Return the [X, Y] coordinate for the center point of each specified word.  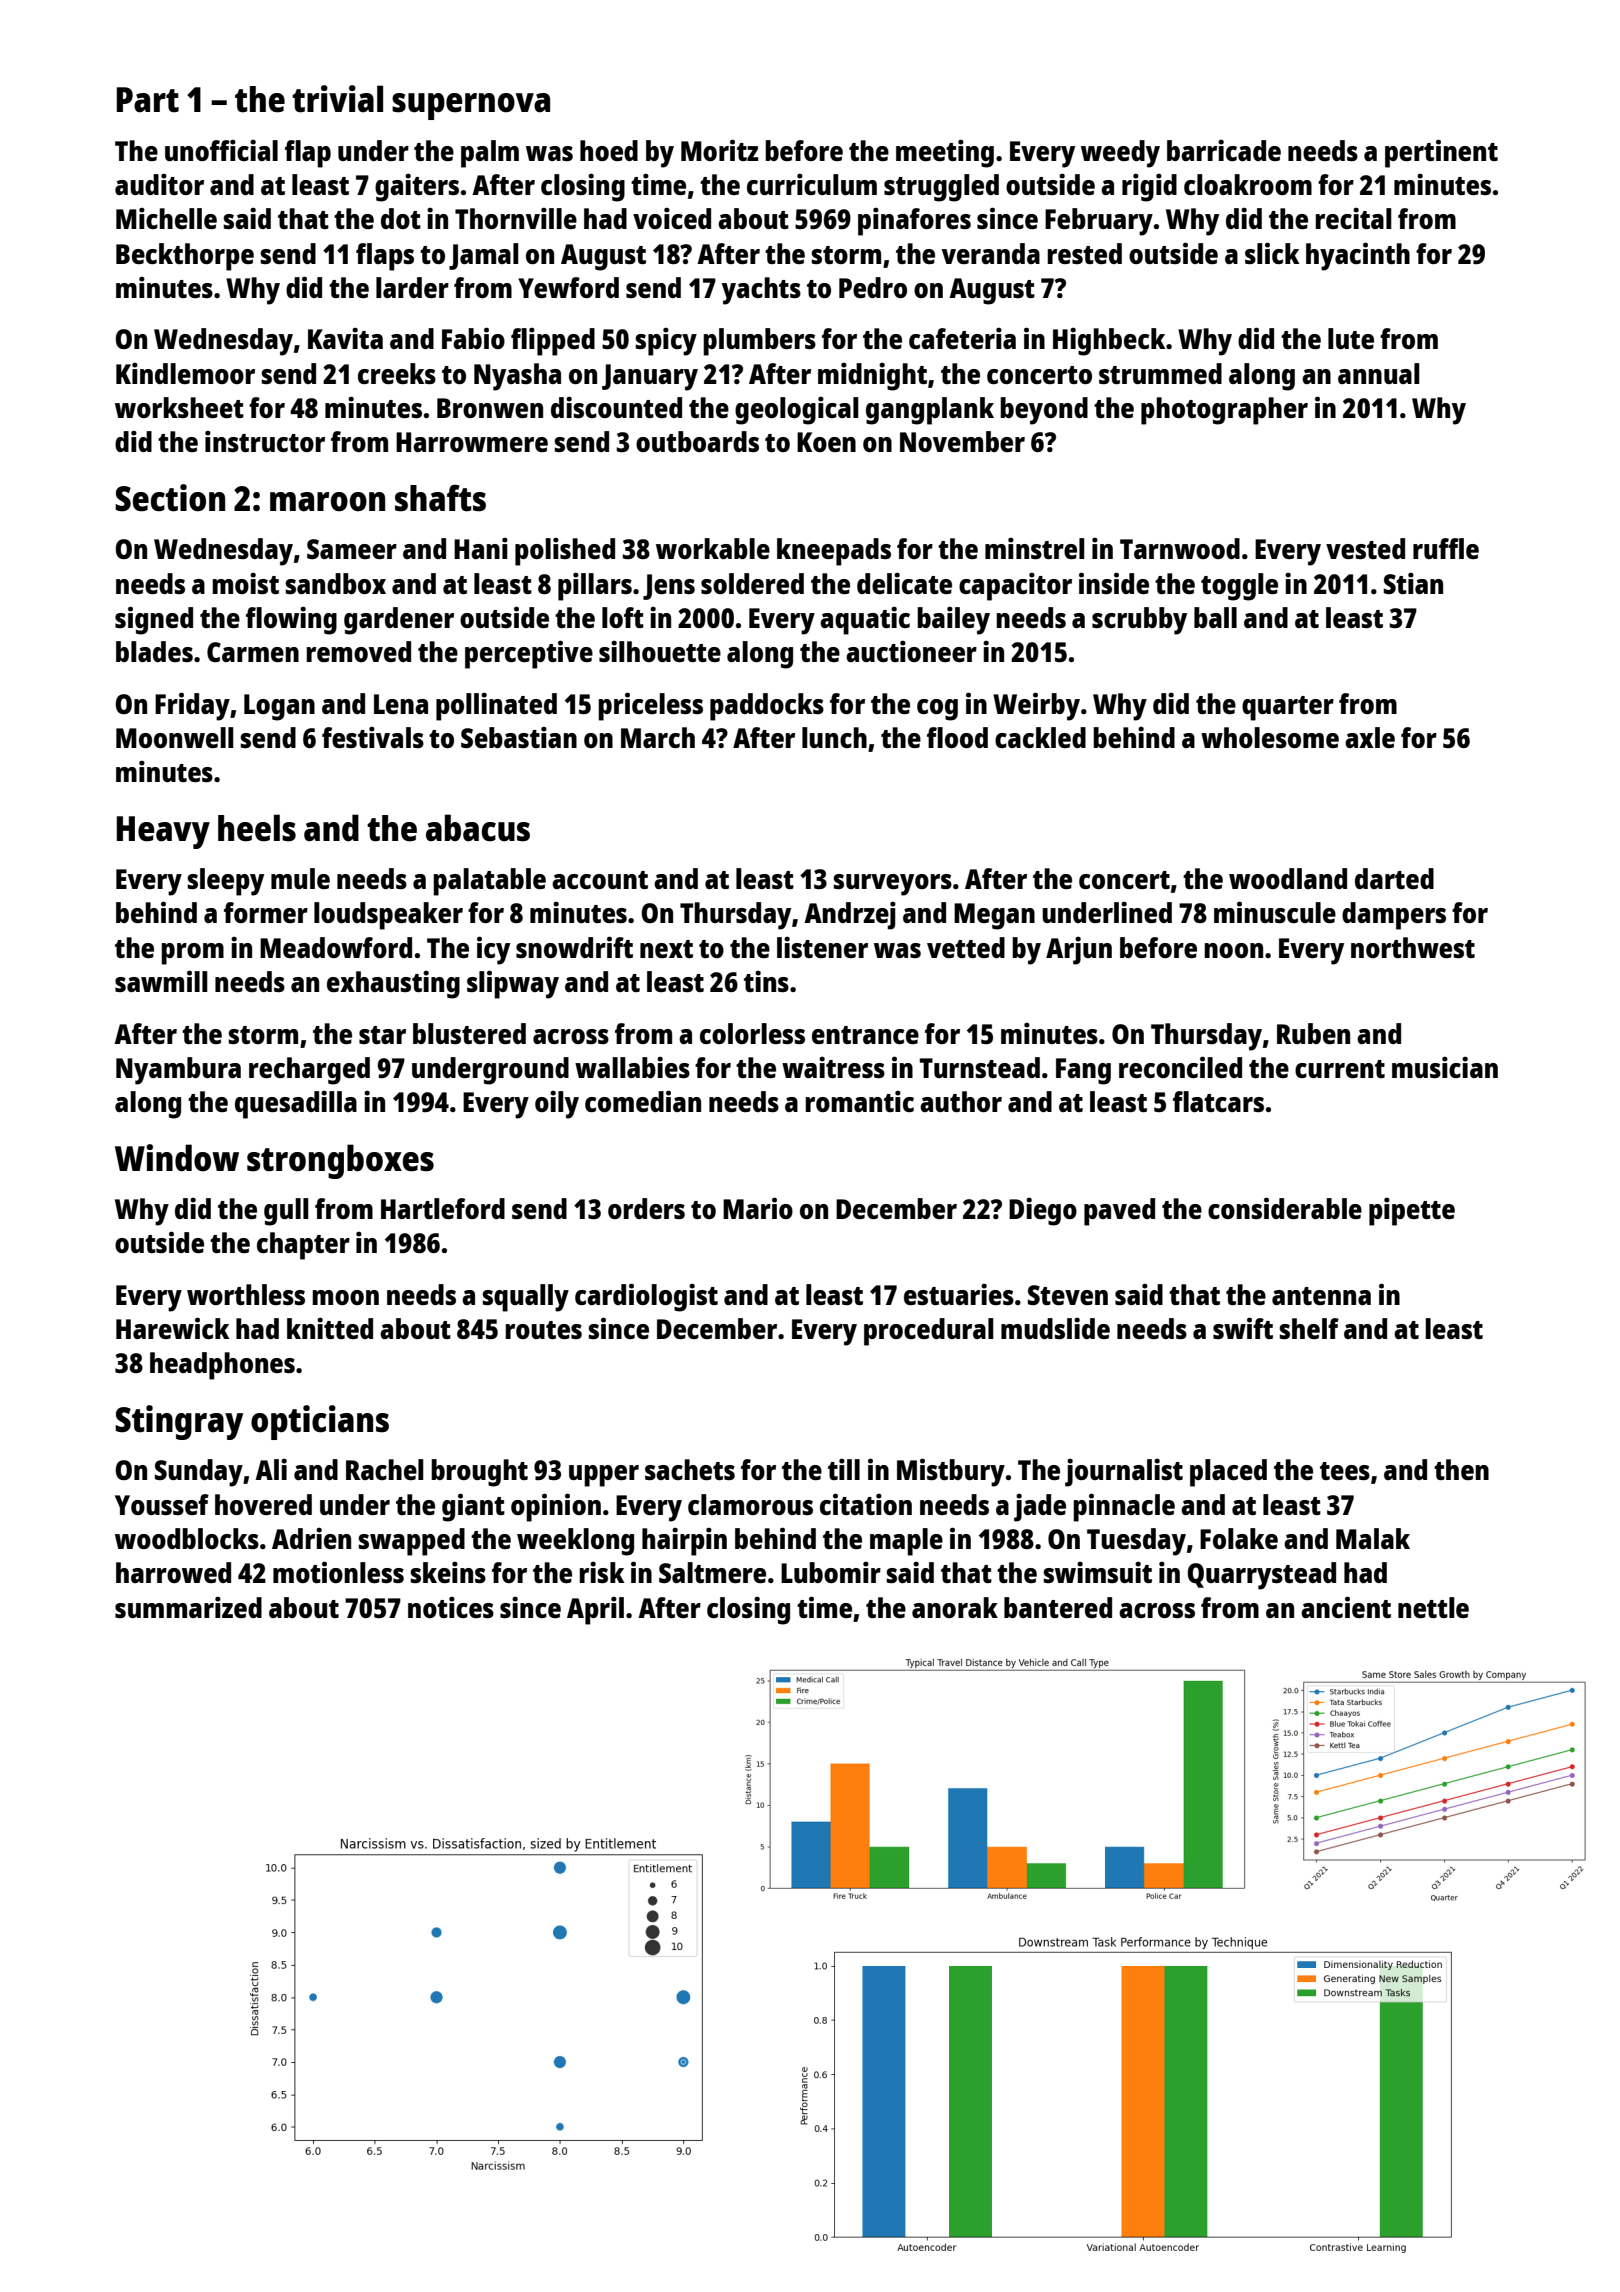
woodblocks [187, 1538]
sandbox [335, 583]
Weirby [1036, 706]
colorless [752, 1033]
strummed [1160, 373]
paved [1119, 1212]
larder [412, 287]
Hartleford [443, 1208]
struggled [941, 188]
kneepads [834, 552]
